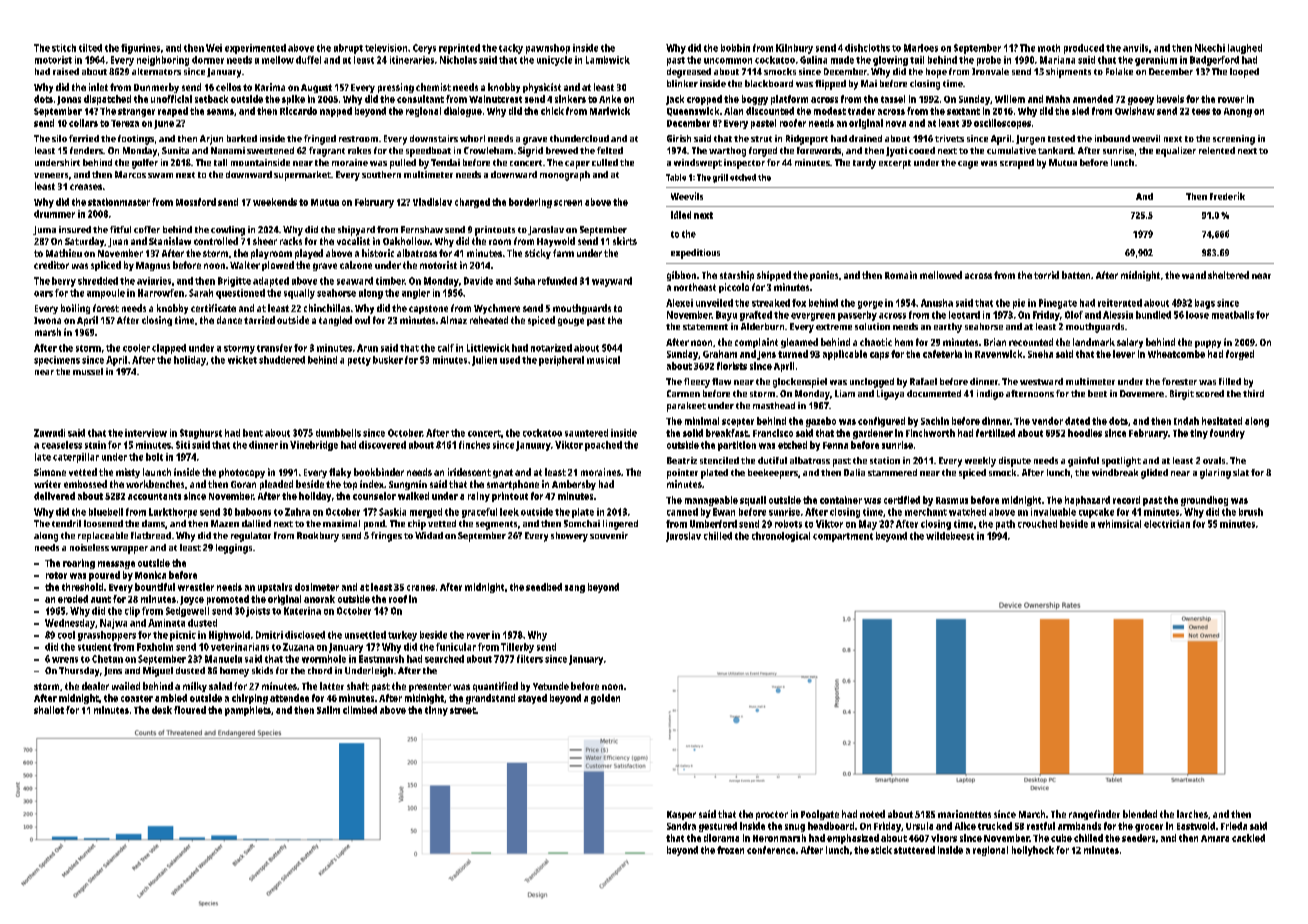  I want to click on cage, so click(968, 165).
